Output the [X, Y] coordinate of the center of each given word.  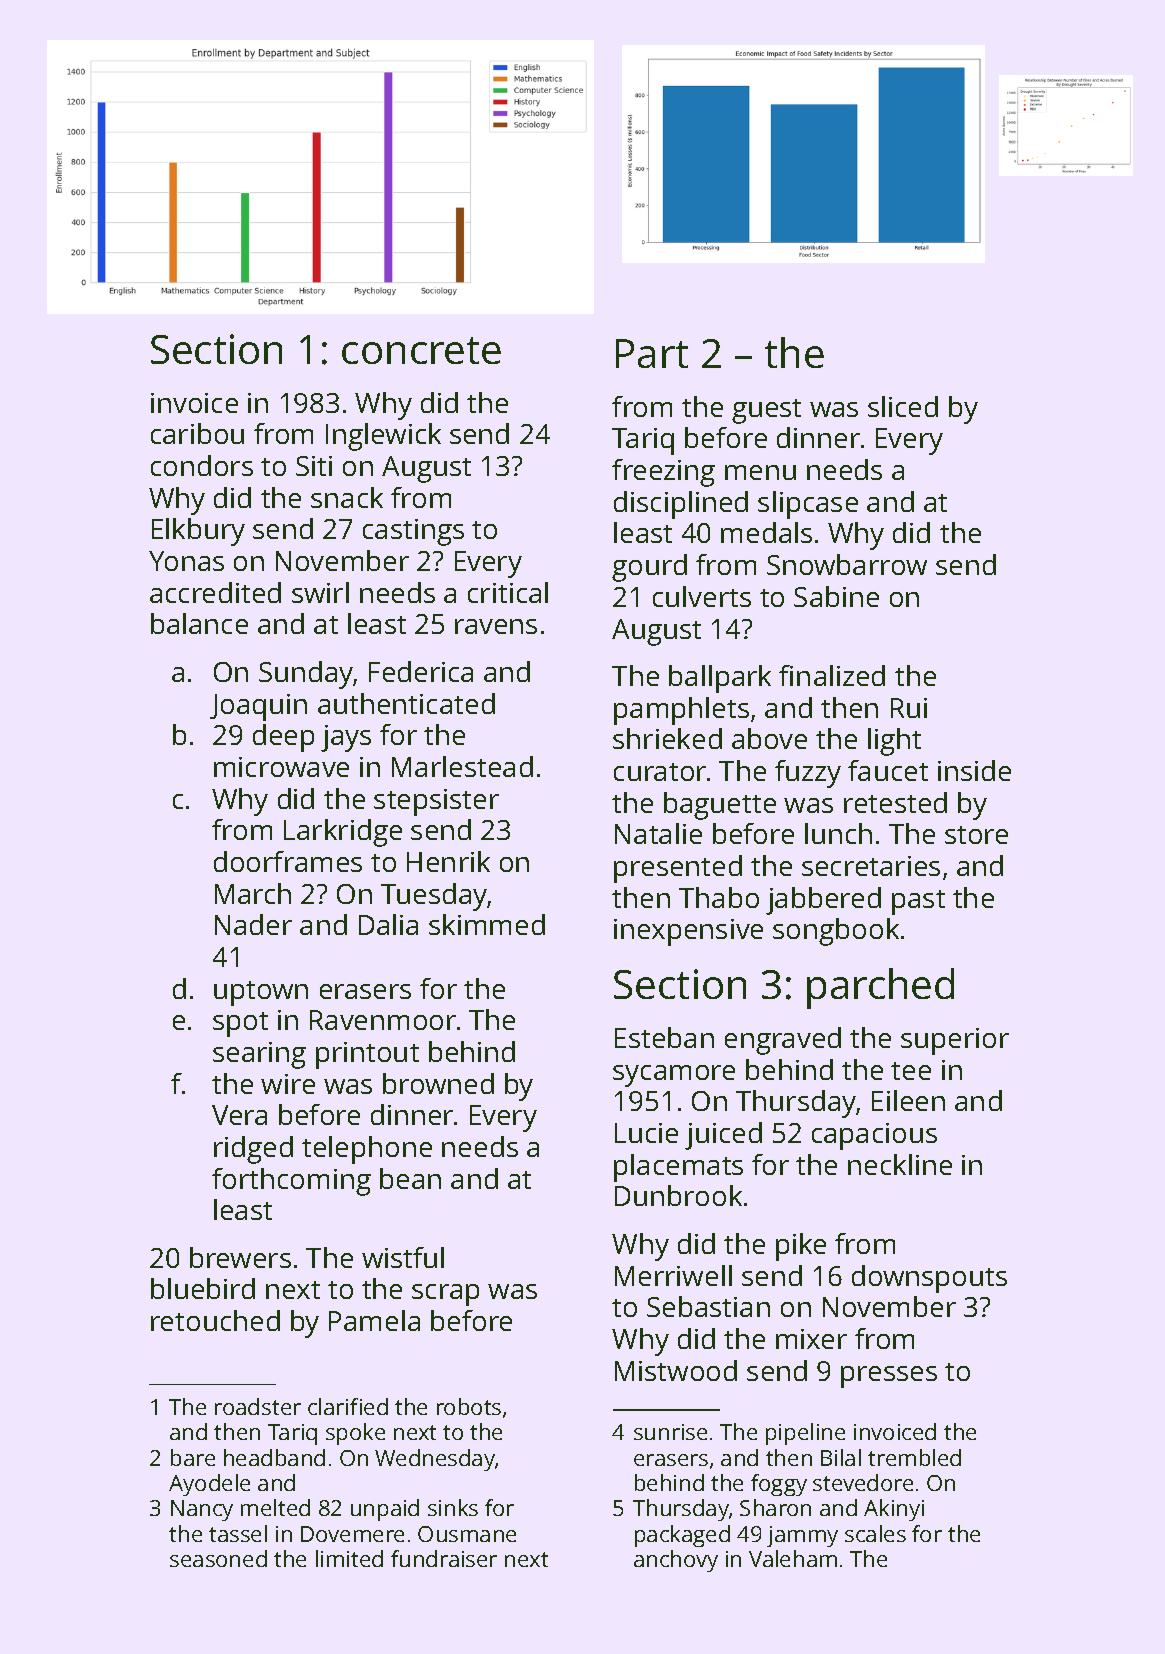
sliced [903, 406]
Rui [909, 708]
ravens [496, 626]
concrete [421, 350]
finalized [832, 675]
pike [801, 1247]
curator [660, 772]
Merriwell [673, 1275]
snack [347, 497]
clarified [348, 1406]
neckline [900, 1164]
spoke [355, 1434]
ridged [253, 1150]
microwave [281, 767]
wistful [403, 1257]
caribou [197, 433]
